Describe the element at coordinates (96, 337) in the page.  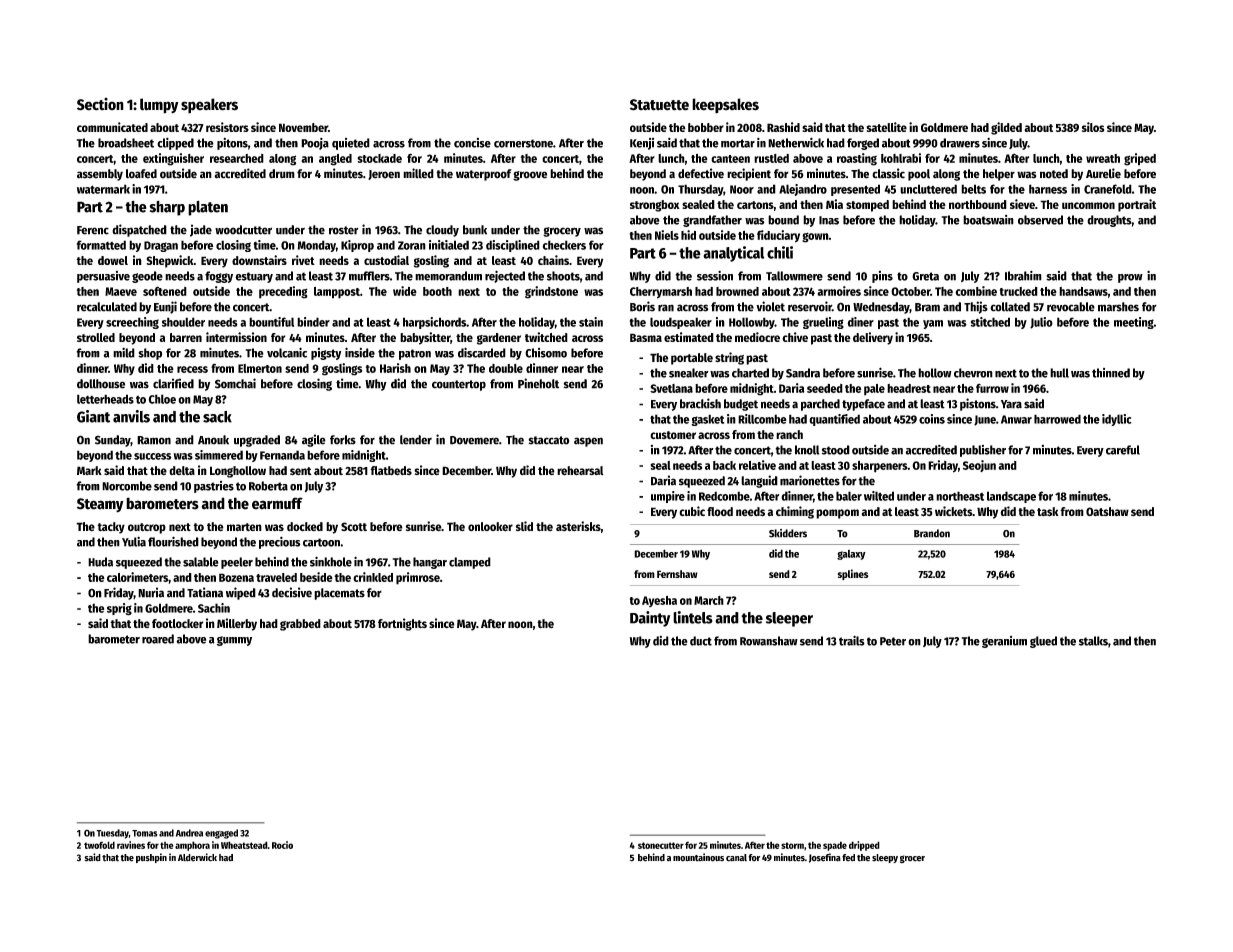
I see `strolled` at that location.
